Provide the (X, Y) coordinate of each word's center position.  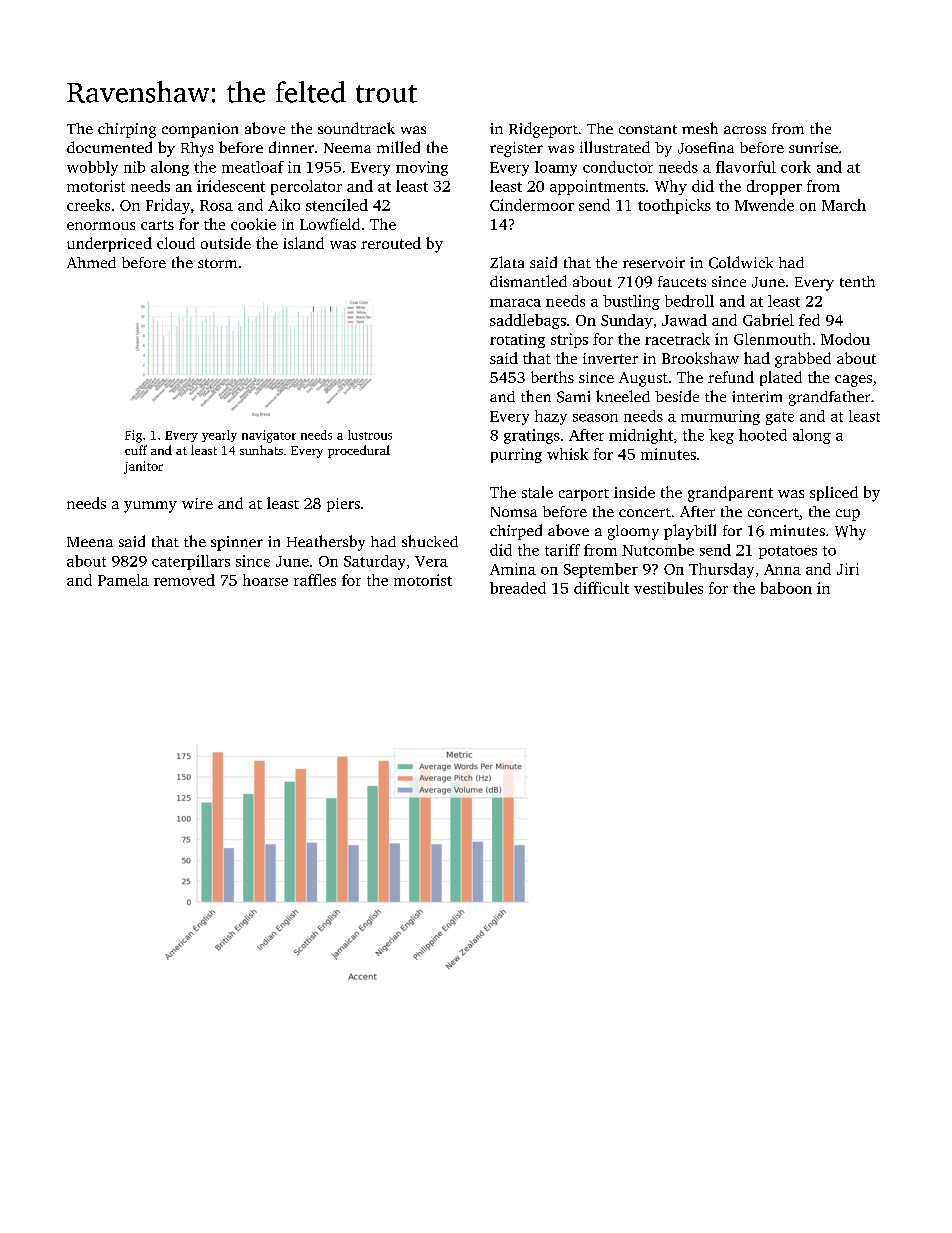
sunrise (813, 147)
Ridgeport (543, 130)
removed (184, 580)
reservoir (654, 262)
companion (200, 130)
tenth (857, 281)
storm (217, 263)
